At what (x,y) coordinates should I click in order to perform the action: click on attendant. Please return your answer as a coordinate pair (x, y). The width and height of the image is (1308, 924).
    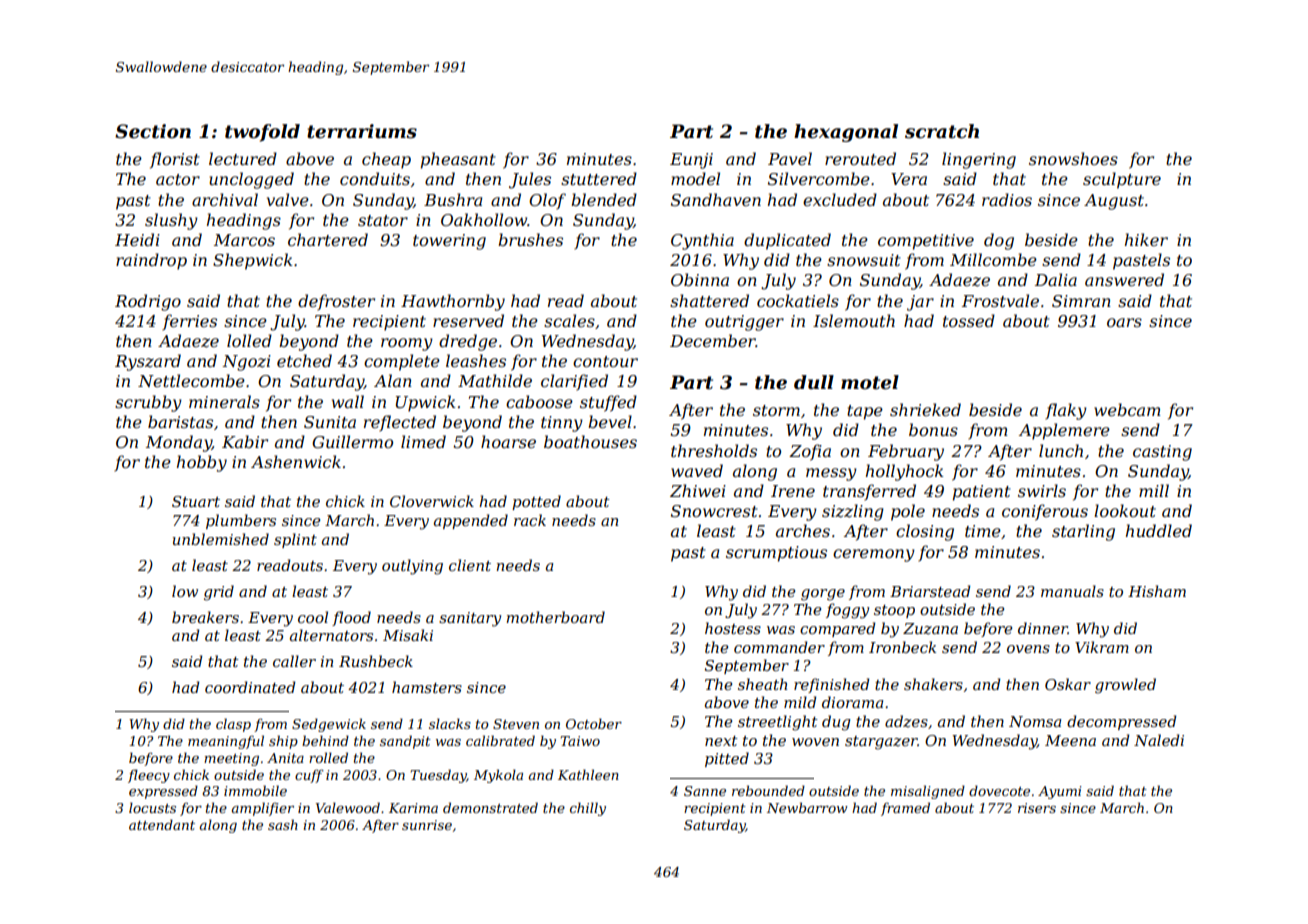
    Looking at the image, I should click on (162, 824).
